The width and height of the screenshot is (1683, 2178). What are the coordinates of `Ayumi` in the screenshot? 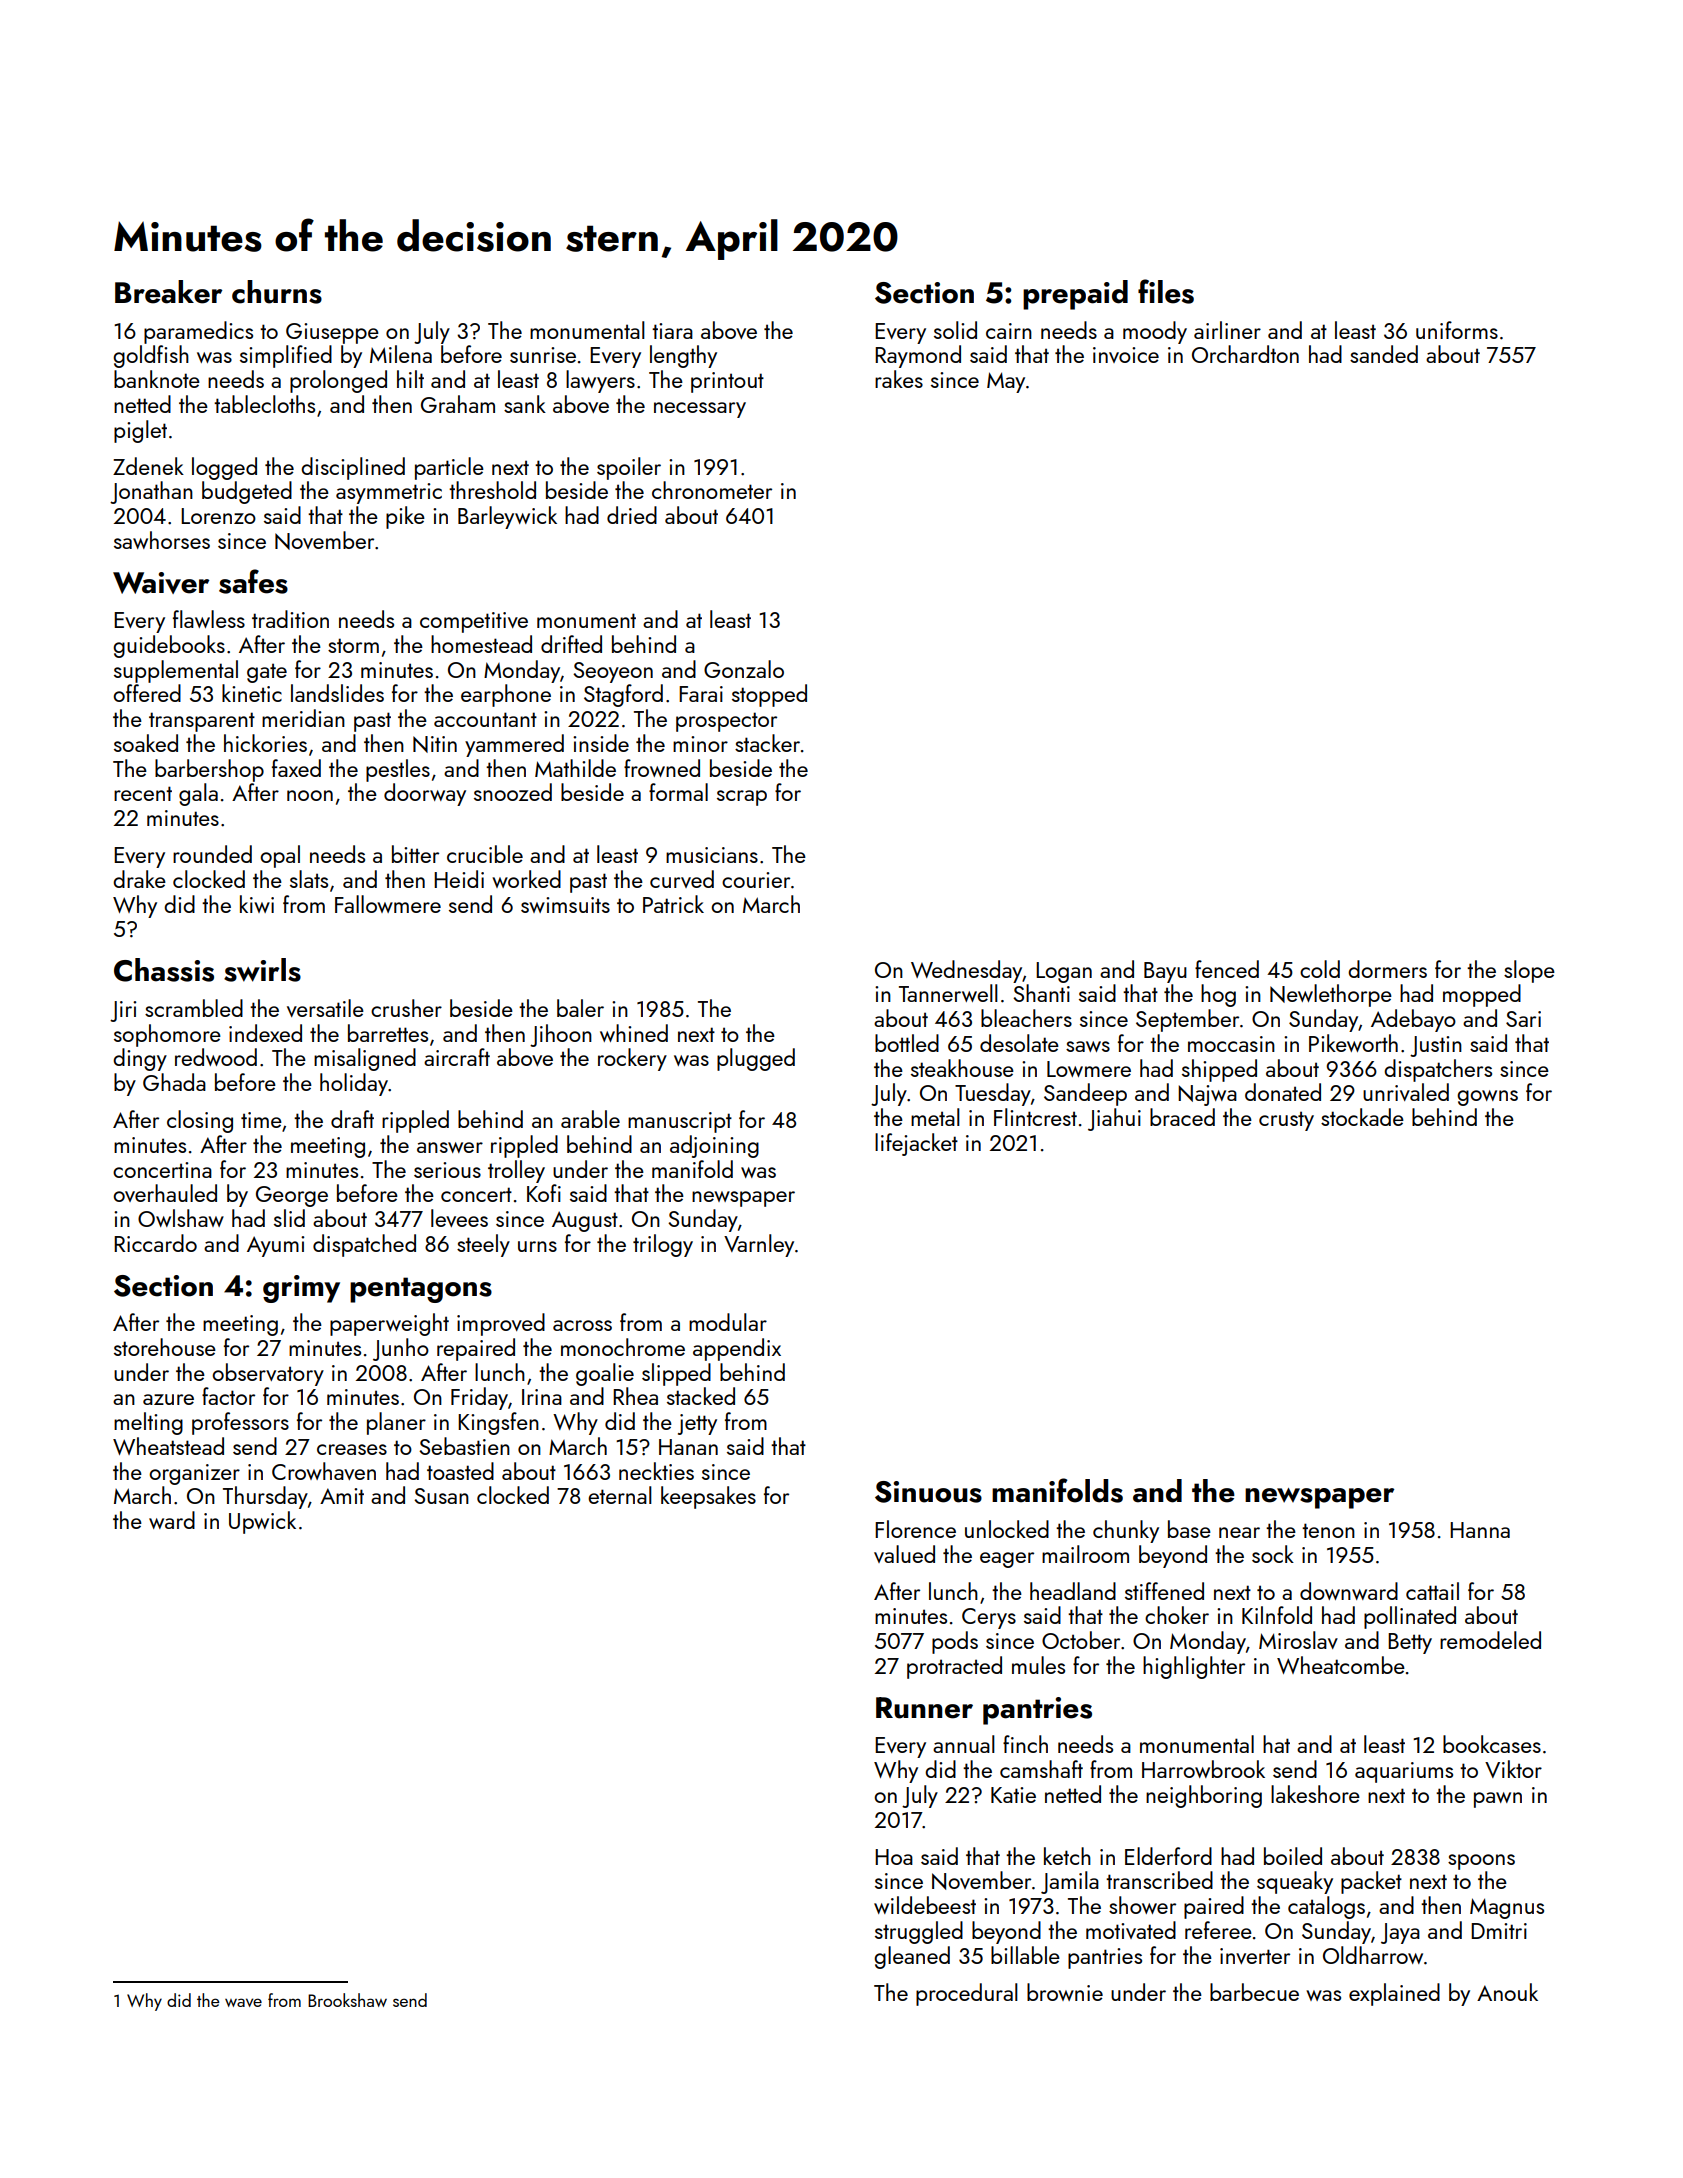 It's located at (275, 1246).
